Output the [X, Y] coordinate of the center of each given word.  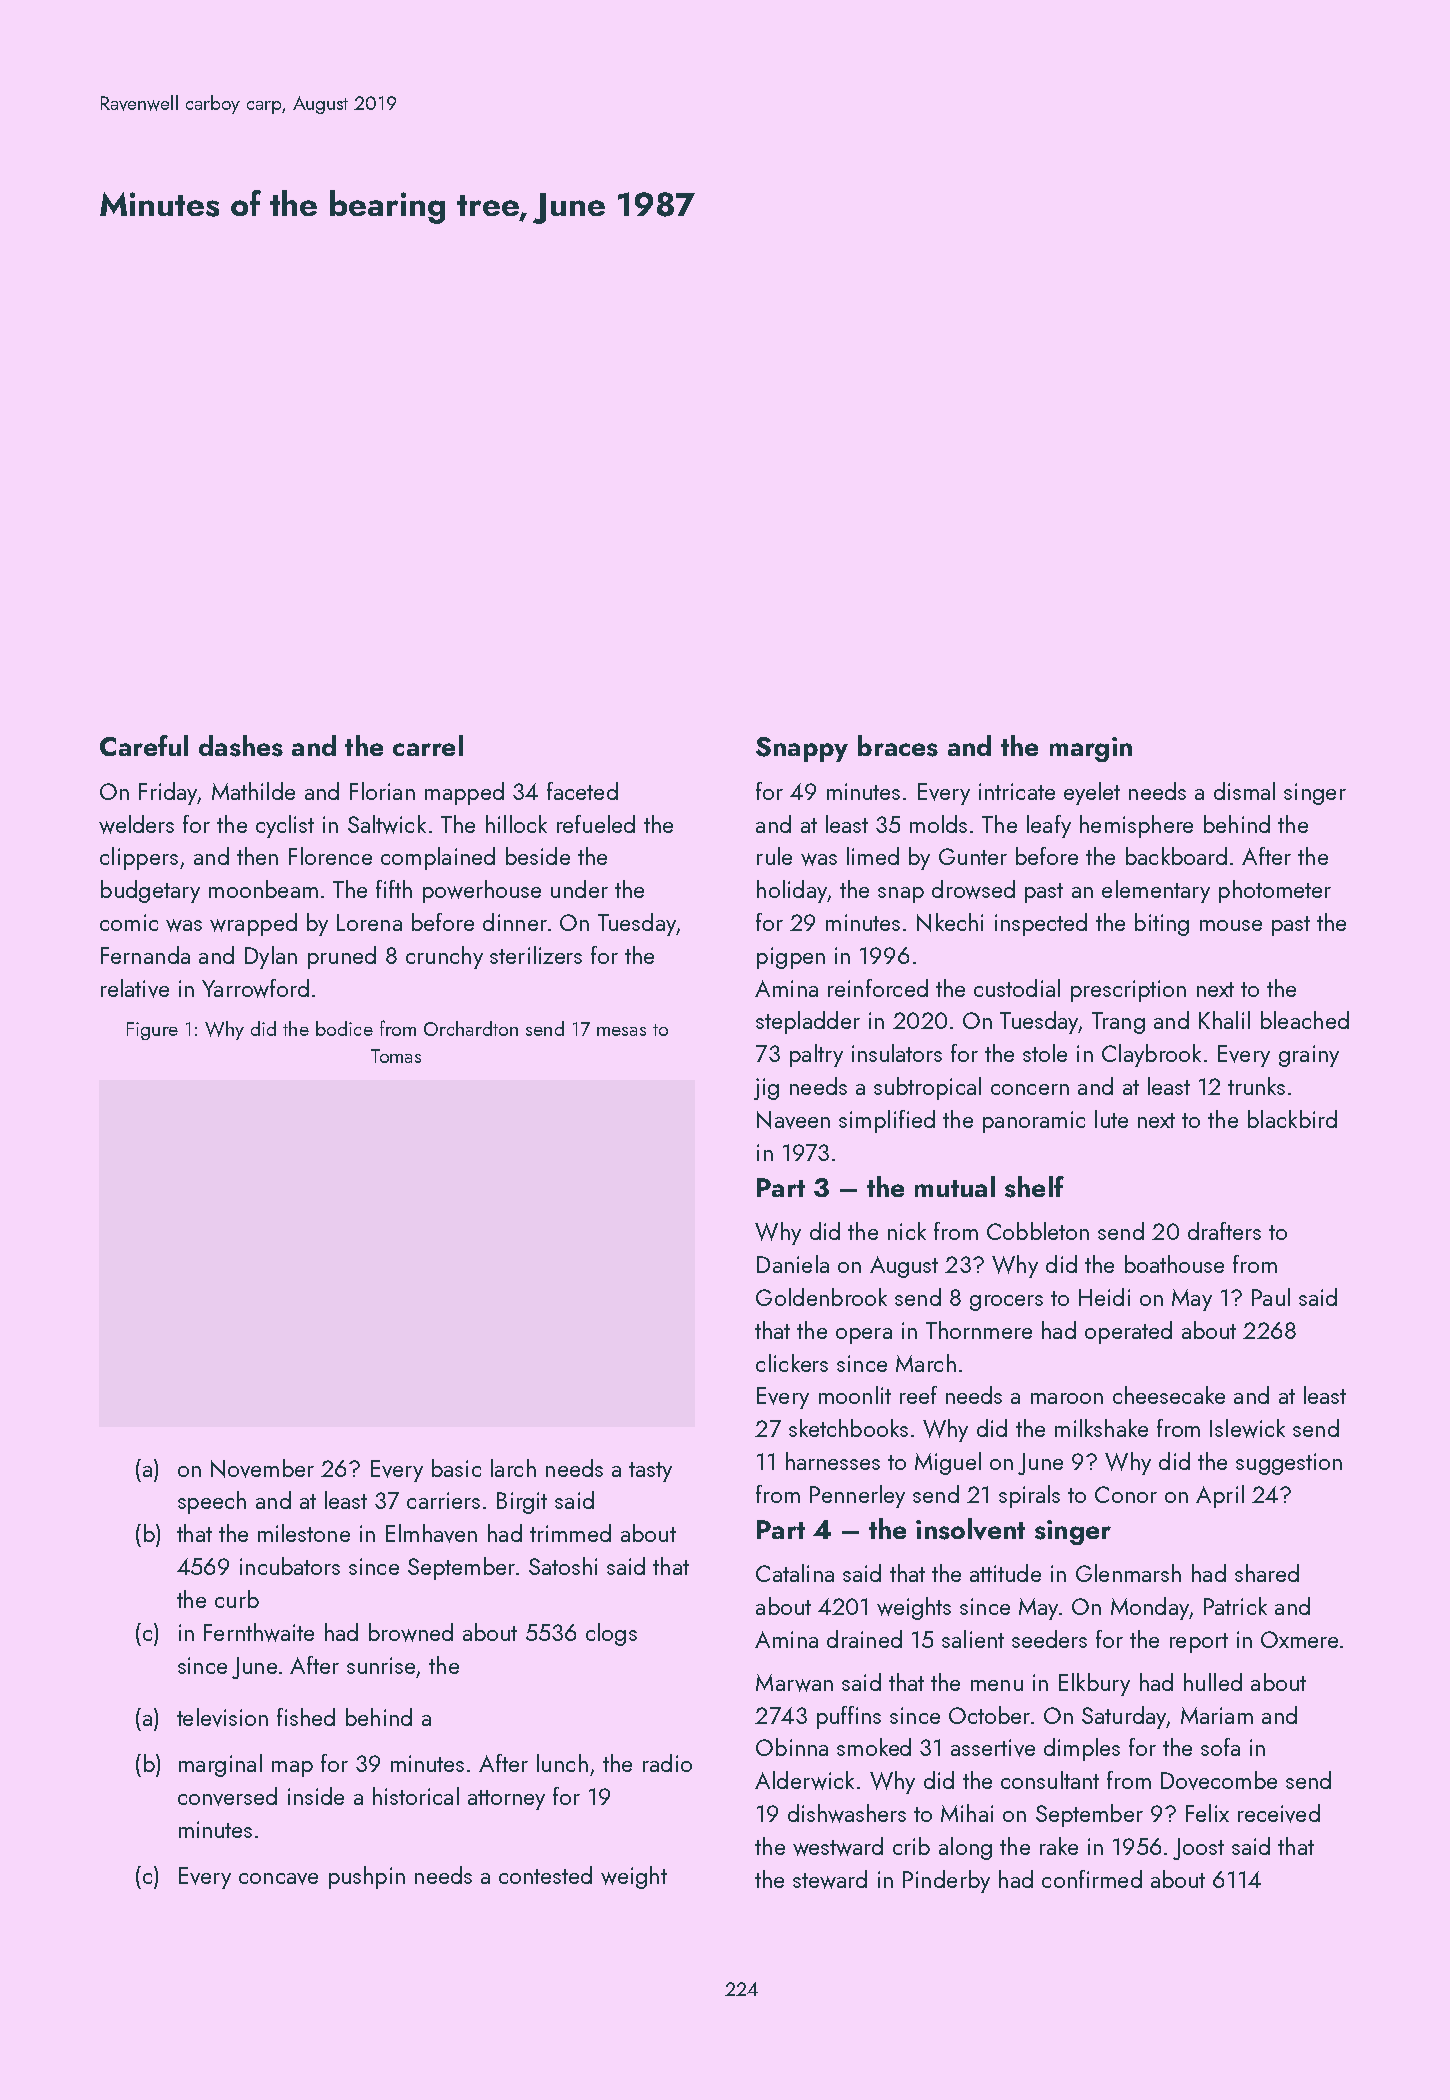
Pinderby [946, 1881]
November [262, 1468]
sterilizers [536, 955]
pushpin [367, 1877]
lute [1111, 1119]
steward [830, 1879]
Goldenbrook [821, 1297]
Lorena [369, 922]
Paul [1271, 1297]
